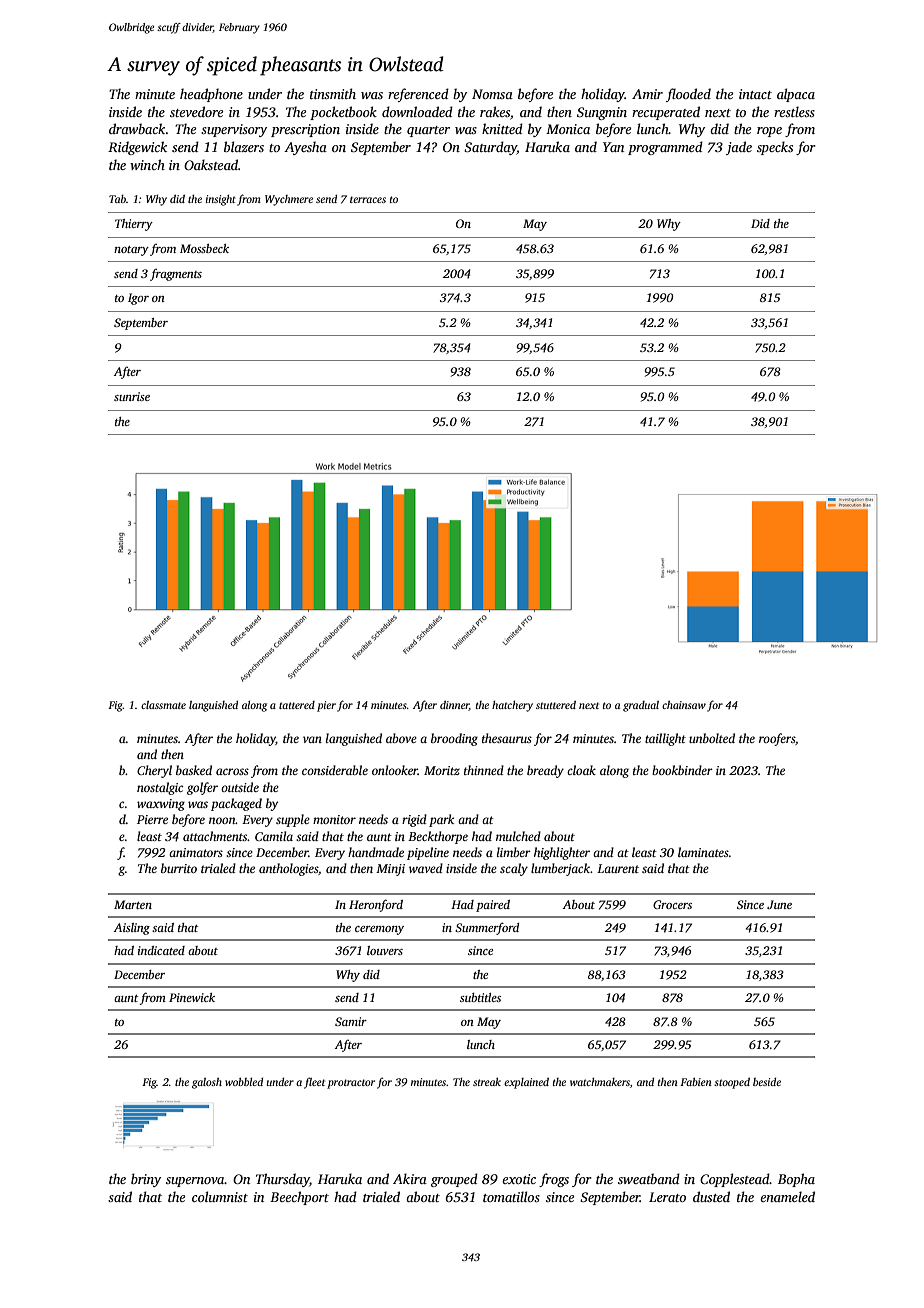 The width and height of the screenshot is (924, 1308). I want to click on Mossbeck, so click(204, 248).
